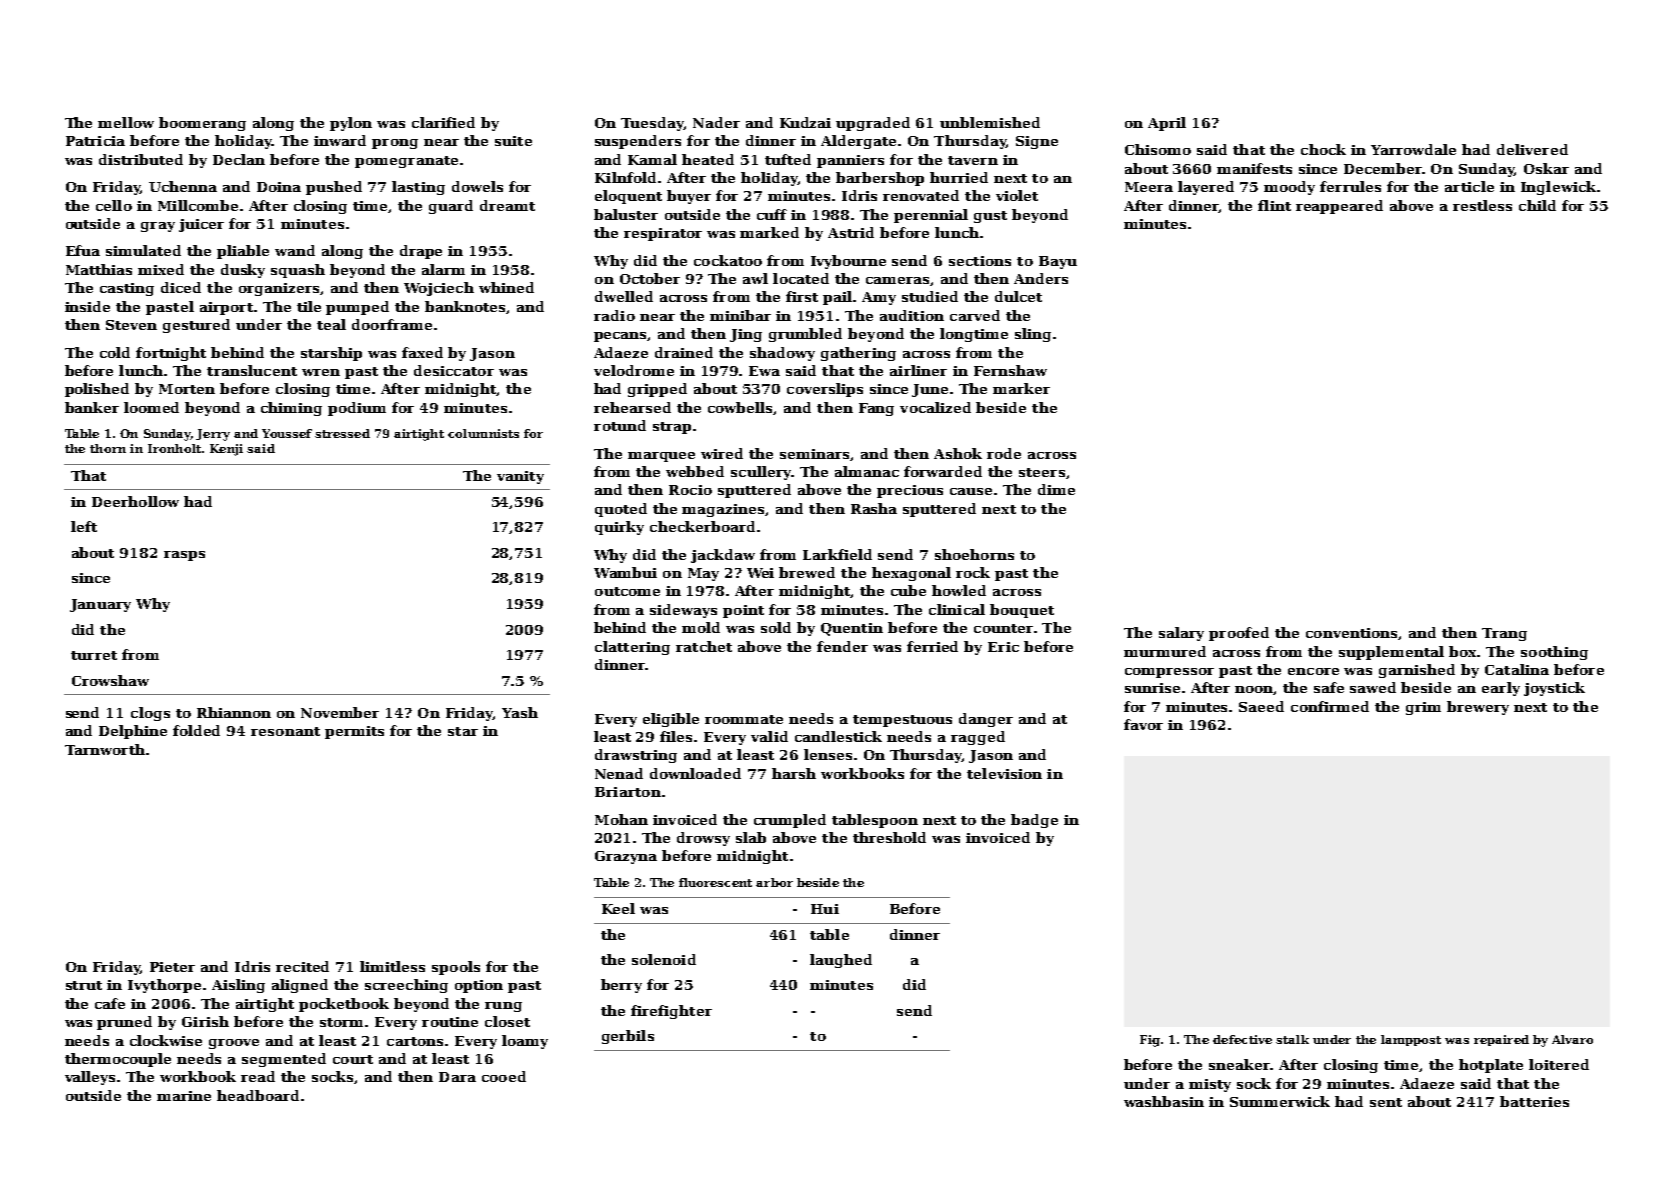 The image size is (1674, 1184). What do you see at coordinates (1413, 149) in the screenshot?
I see `Yarrowdale` at bounding box center [1413, 149].
